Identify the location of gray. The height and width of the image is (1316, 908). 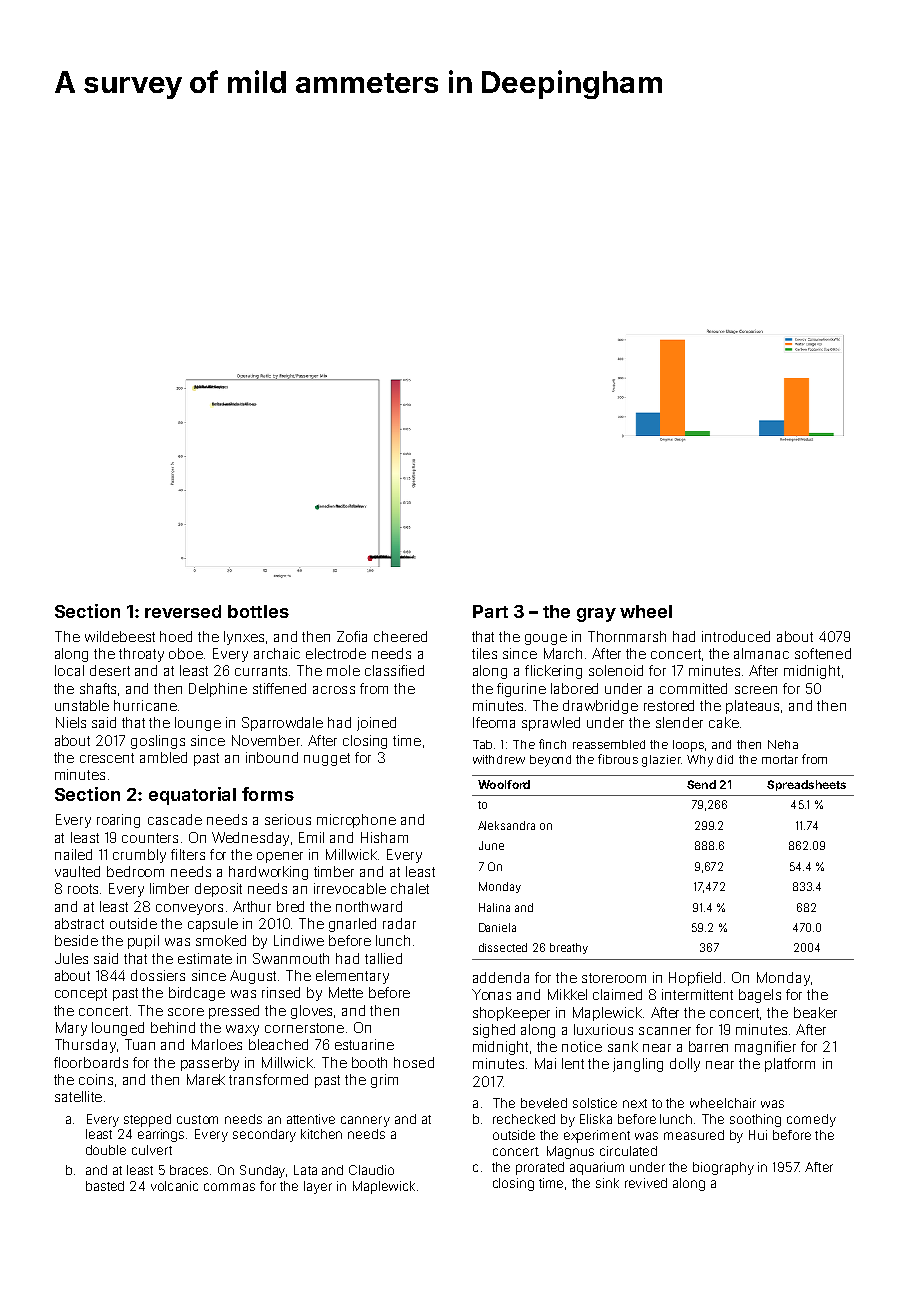
(596, 615).
